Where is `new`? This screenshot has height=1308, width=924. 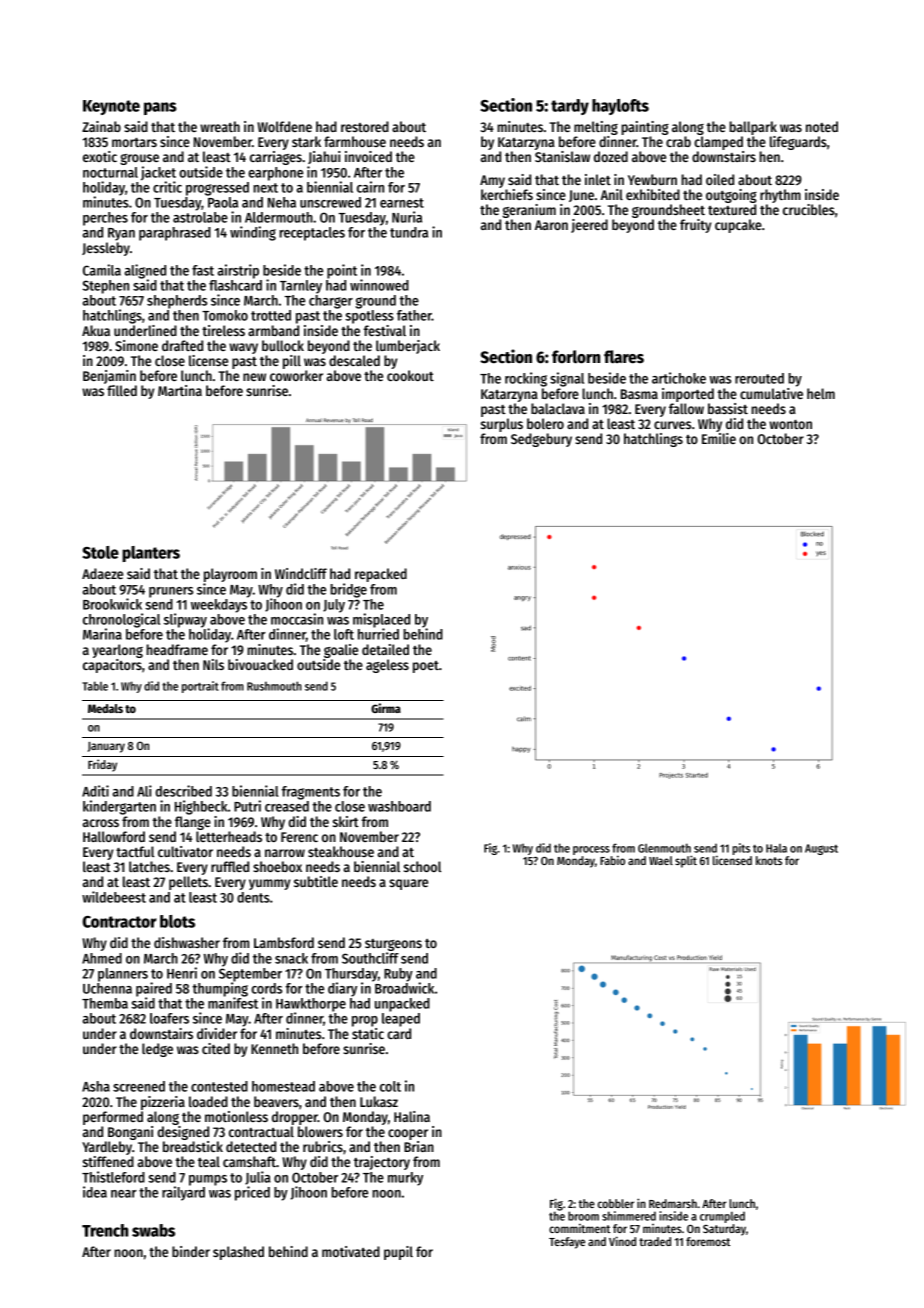 new is located at coordinates (254, 377).
